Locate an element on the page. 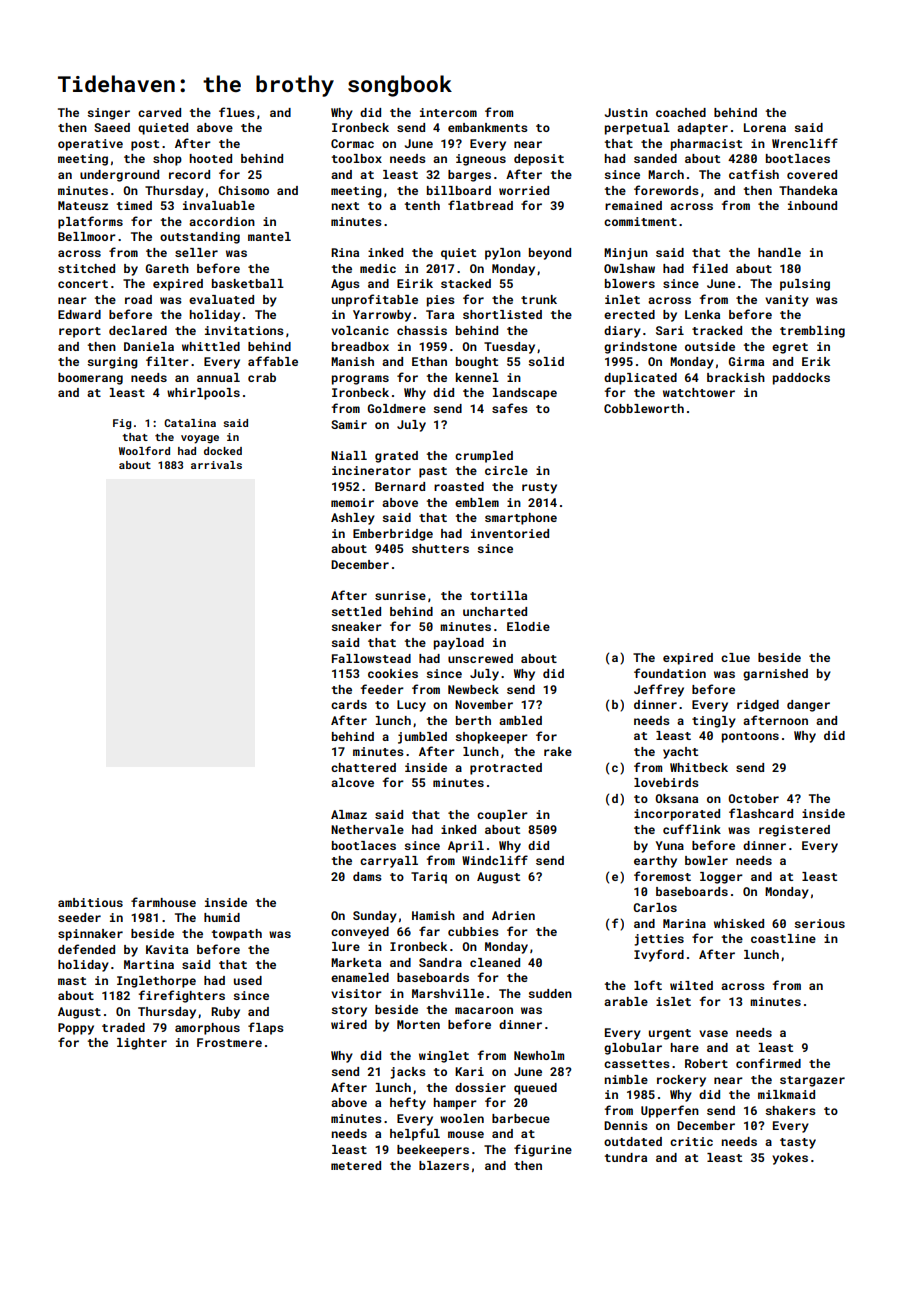 This image has width=908, height=1316. paddocks is located at coordinates (801, 379).
